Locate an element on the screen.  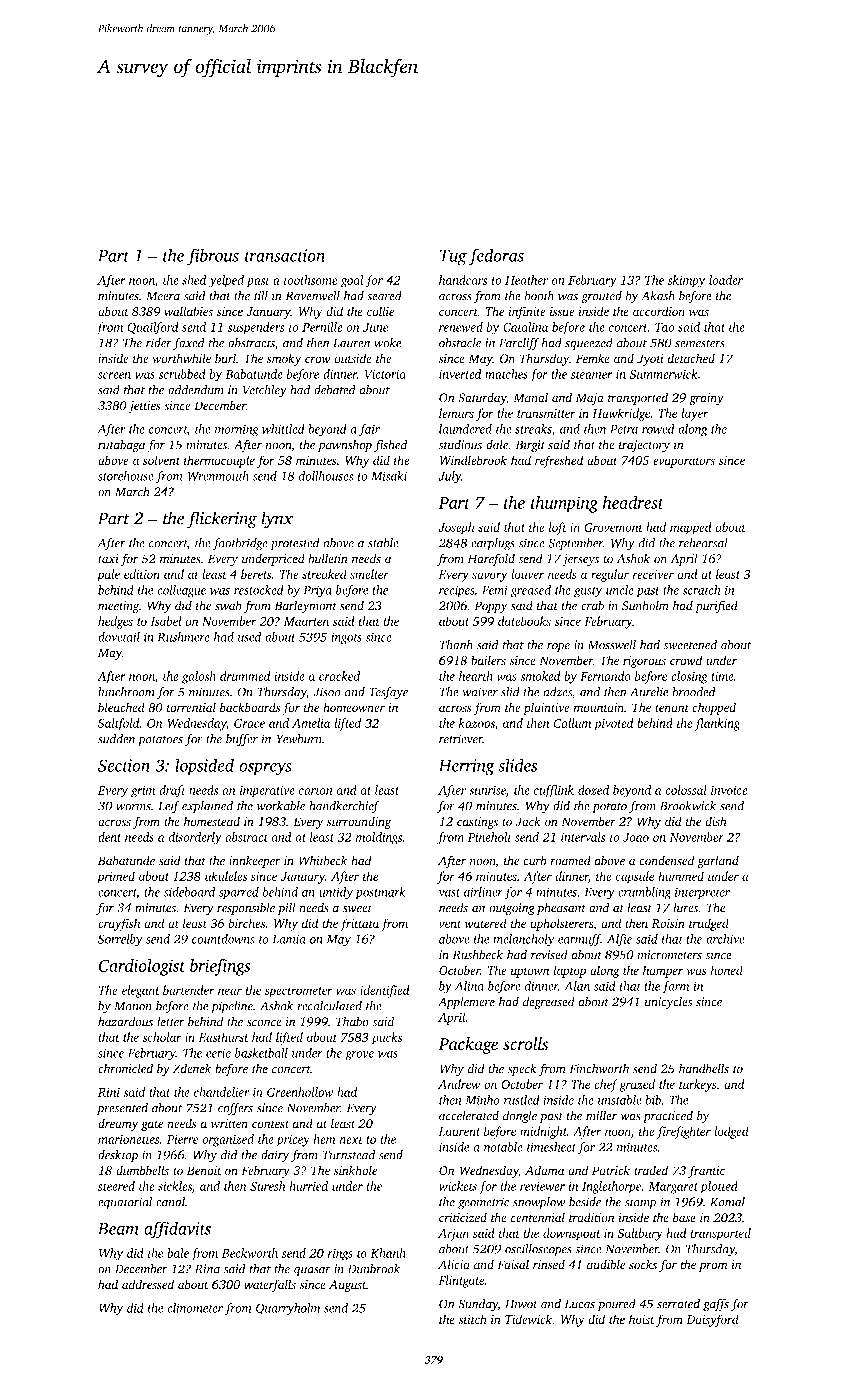
closing is located at coordinates (689, 677).
